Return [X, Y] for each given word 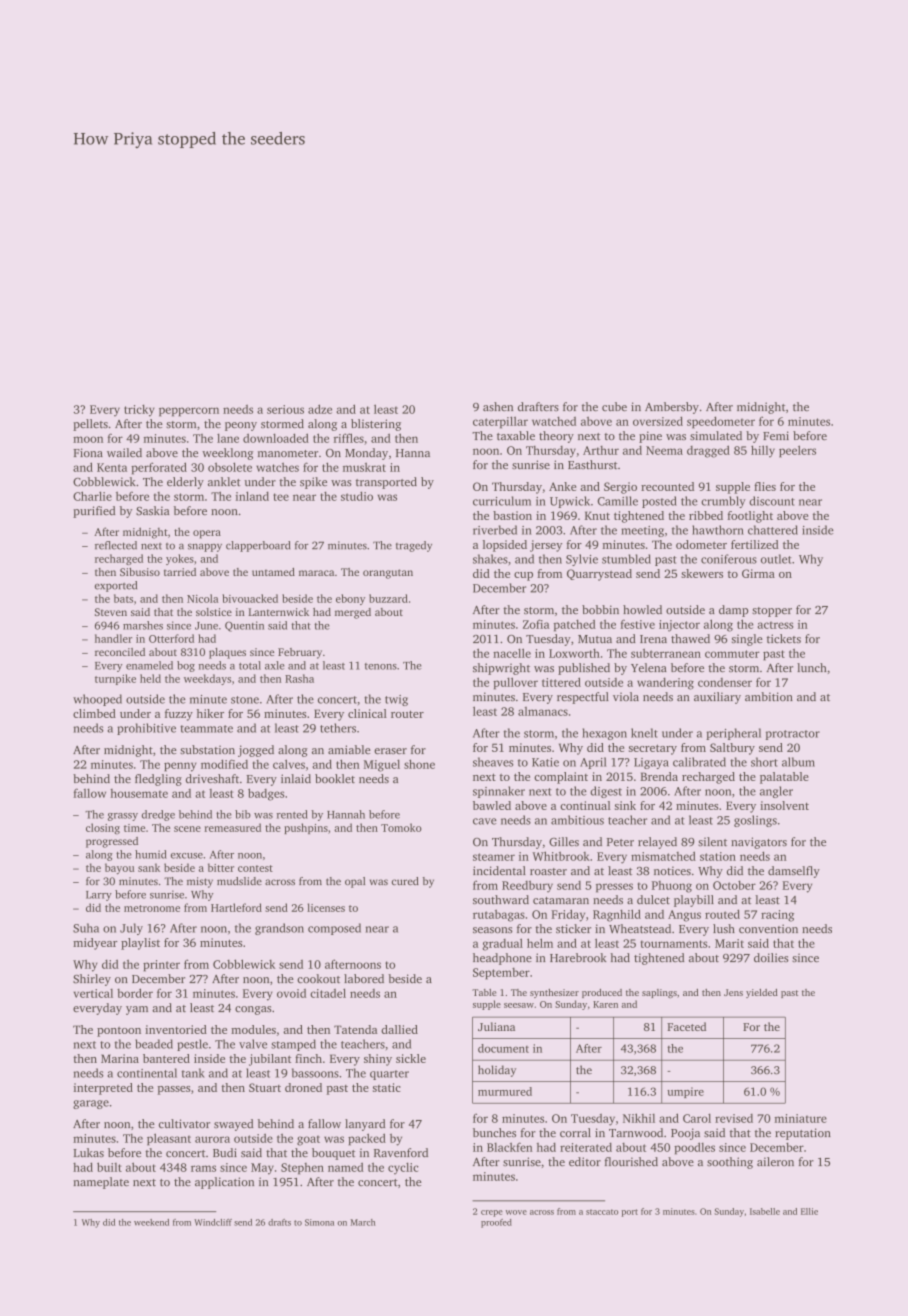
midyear [95, 944]
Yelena [649, 667]
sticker [573, 928]
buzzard [388, 598]
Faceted [686, 1026]
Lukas [88, 1153]
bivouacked [250, 598]
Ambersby [672, 408]
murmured [505, 1091]
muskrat [364, 467]
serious [285, 409]
